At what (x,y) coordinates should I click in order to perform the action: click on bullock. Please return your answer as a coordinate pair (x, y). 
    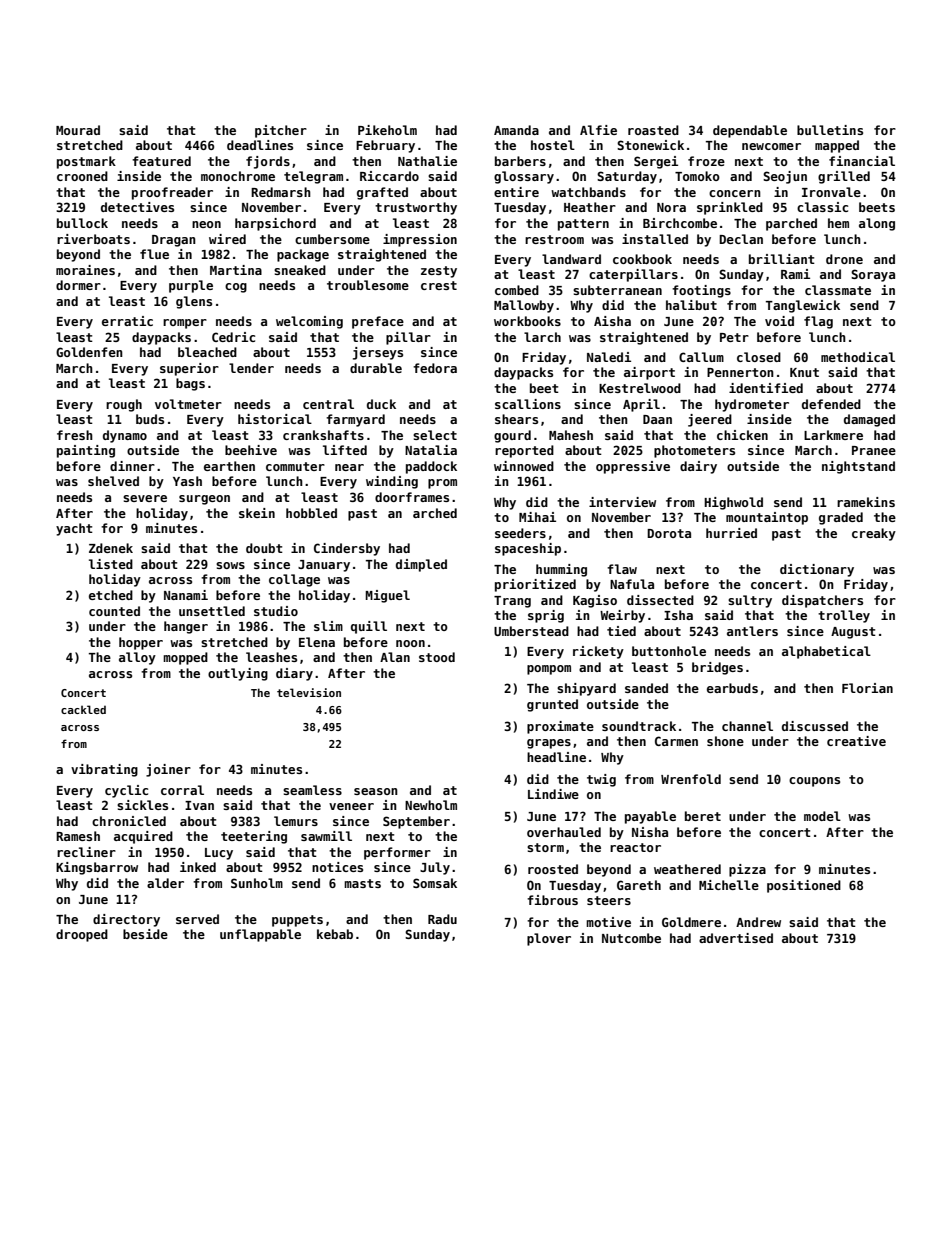
    Looking at the image, I should click on (82, 223).
